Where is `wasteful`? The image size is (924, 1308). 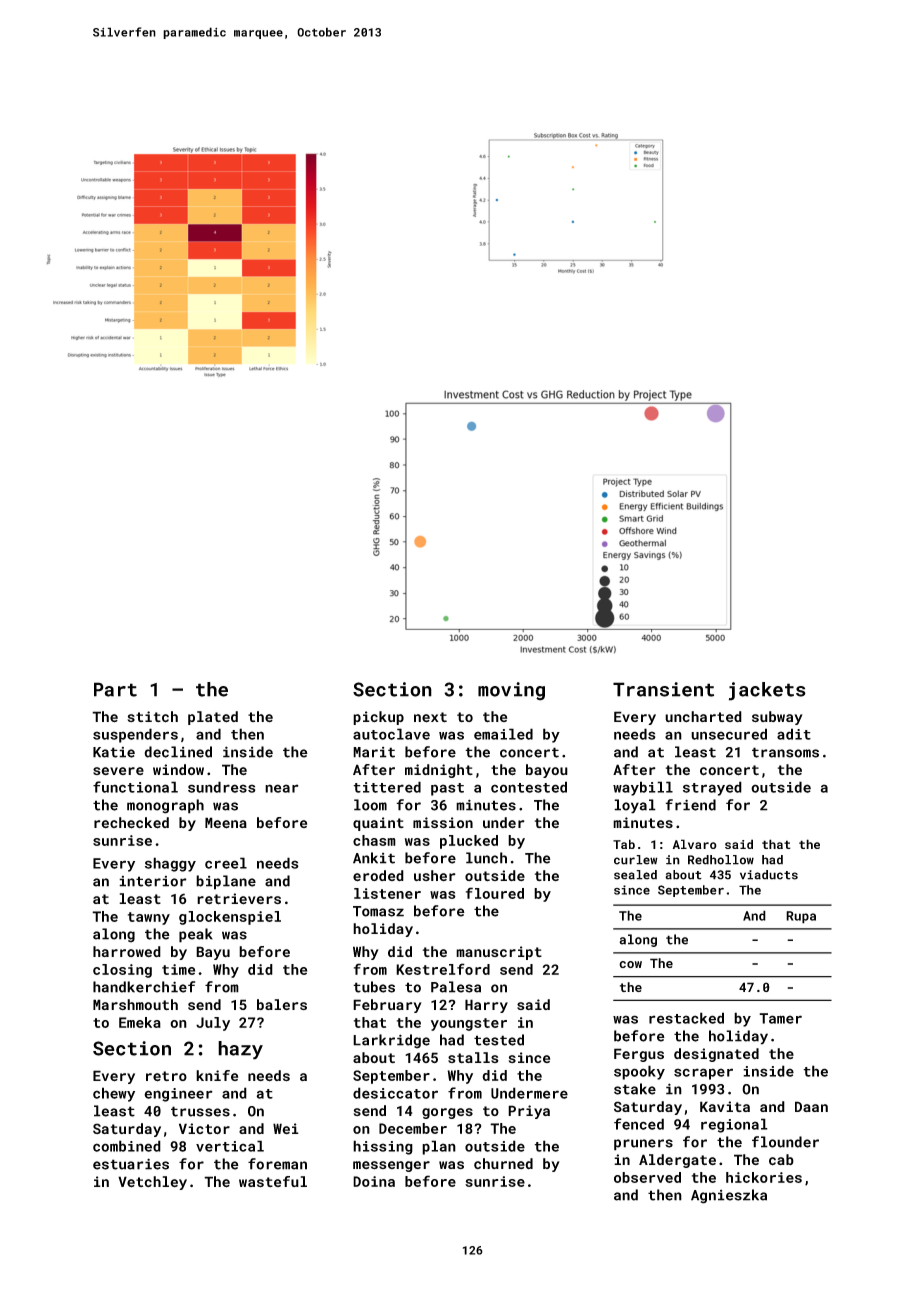 wasteful is located at coordinates (273, 1182).
